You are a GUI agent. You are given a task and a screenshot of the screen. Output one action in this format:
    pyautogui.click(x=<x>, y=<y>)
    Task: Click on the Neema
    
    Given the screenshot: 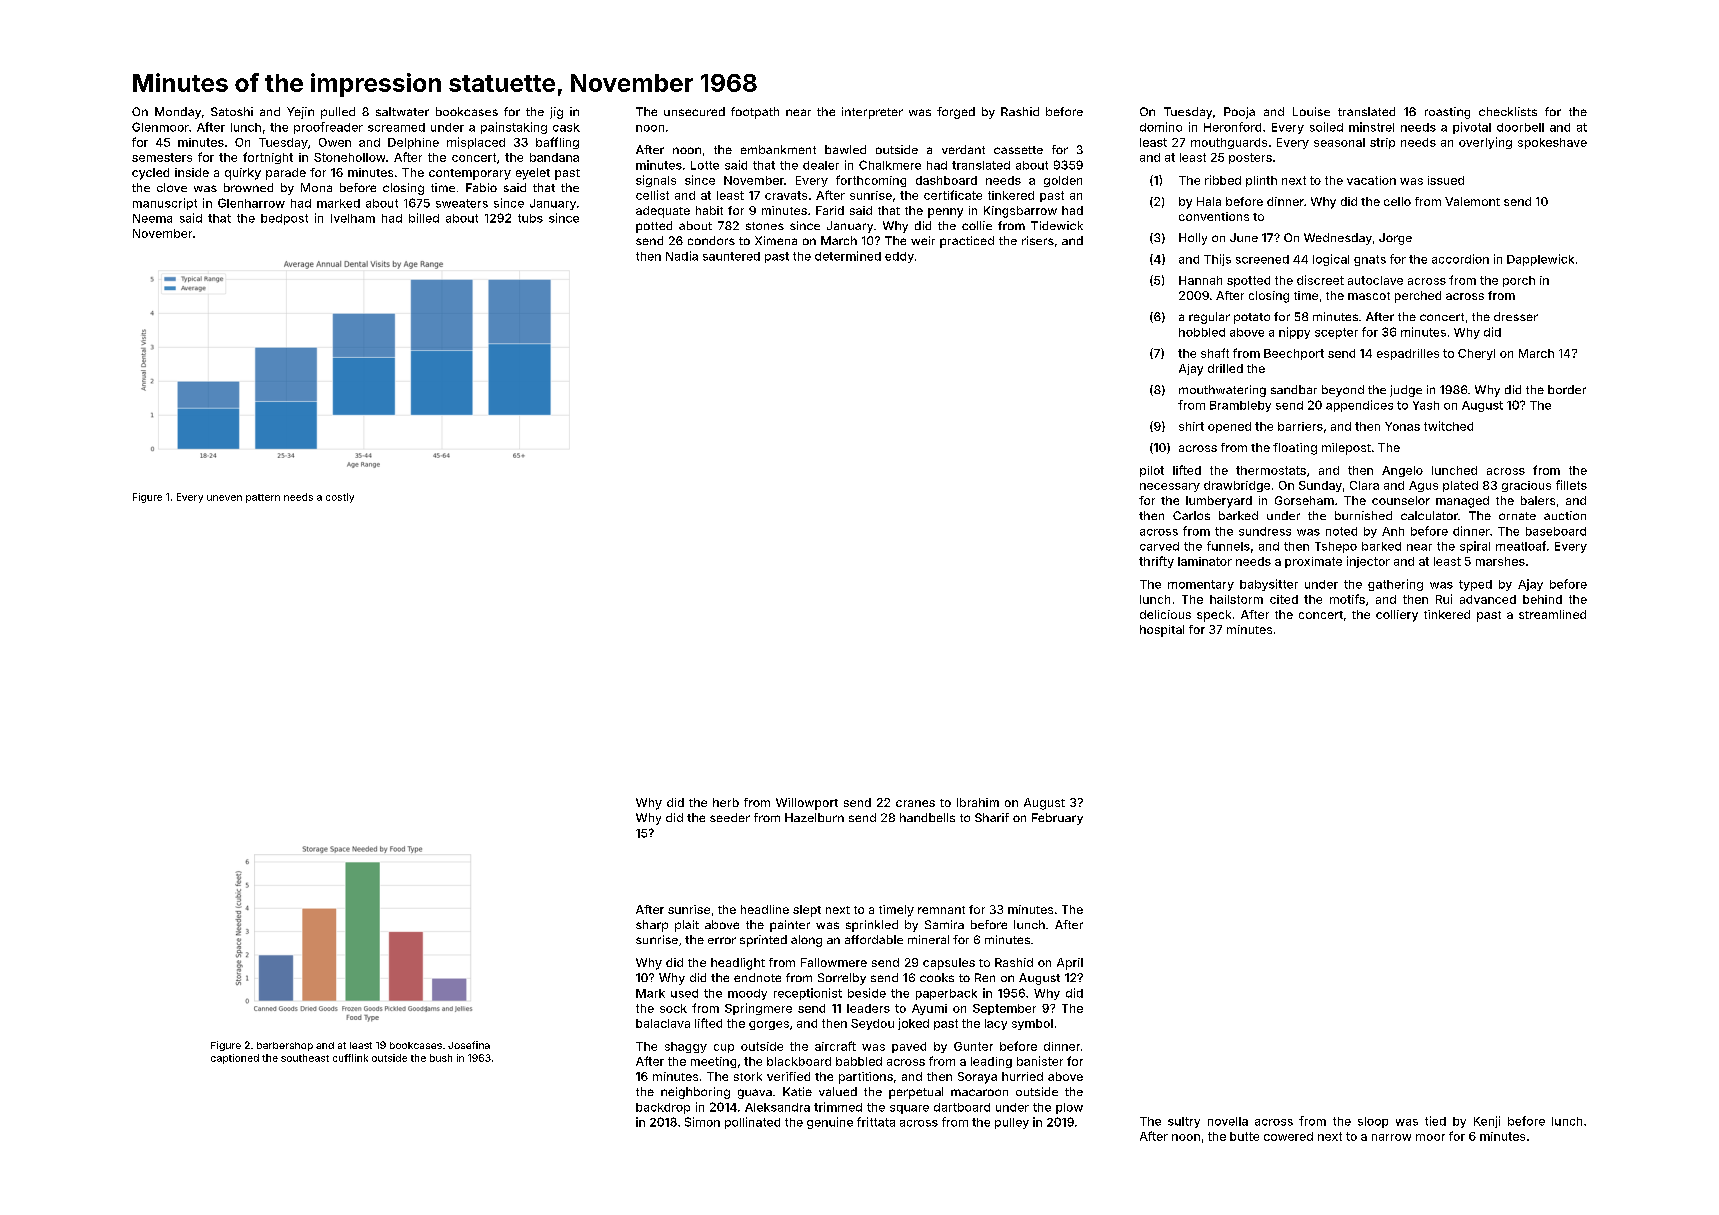 What is the action you would take?
    pyautogui.click(x=152, y=218)
